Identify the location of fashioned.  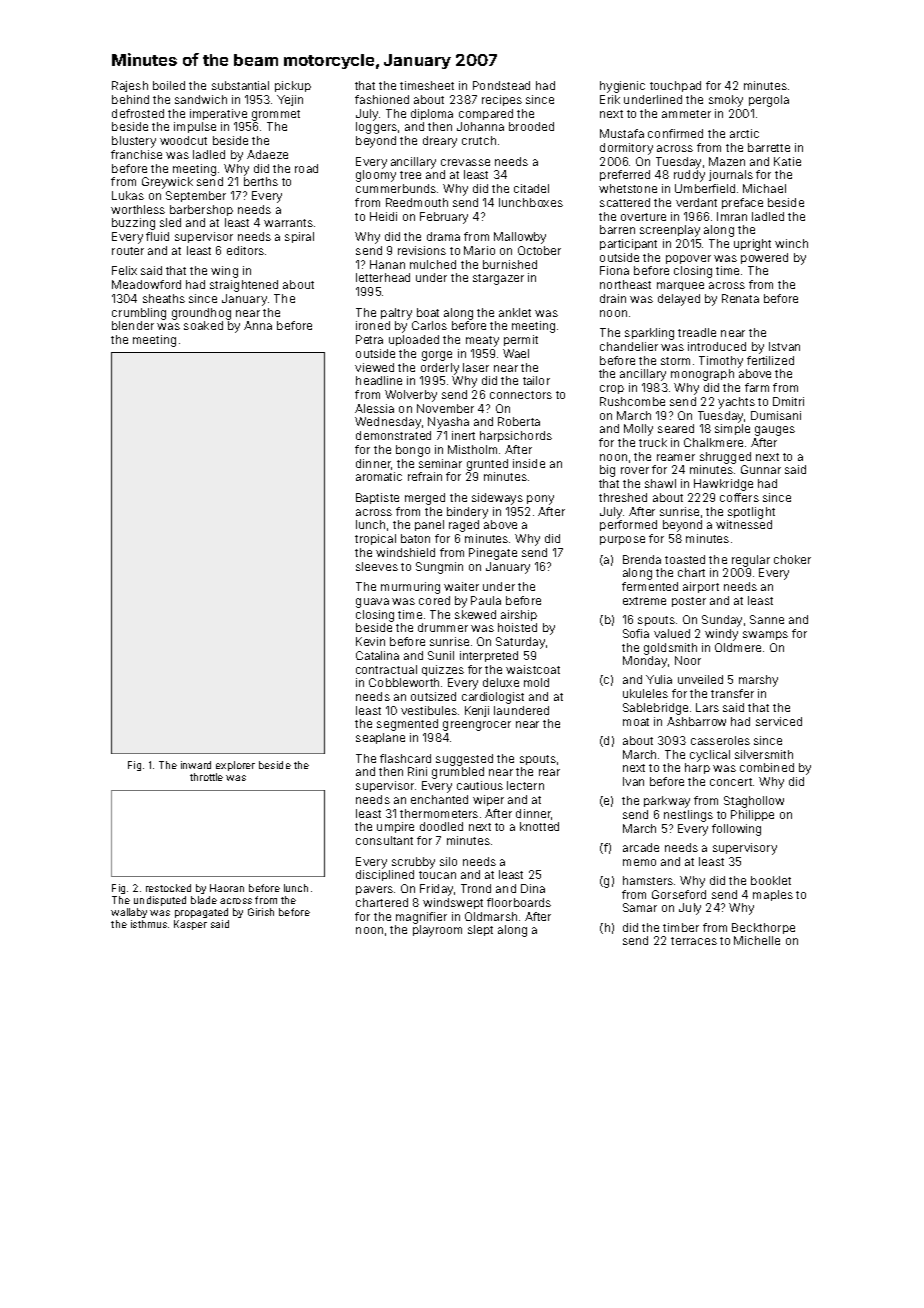
(382, 99).
